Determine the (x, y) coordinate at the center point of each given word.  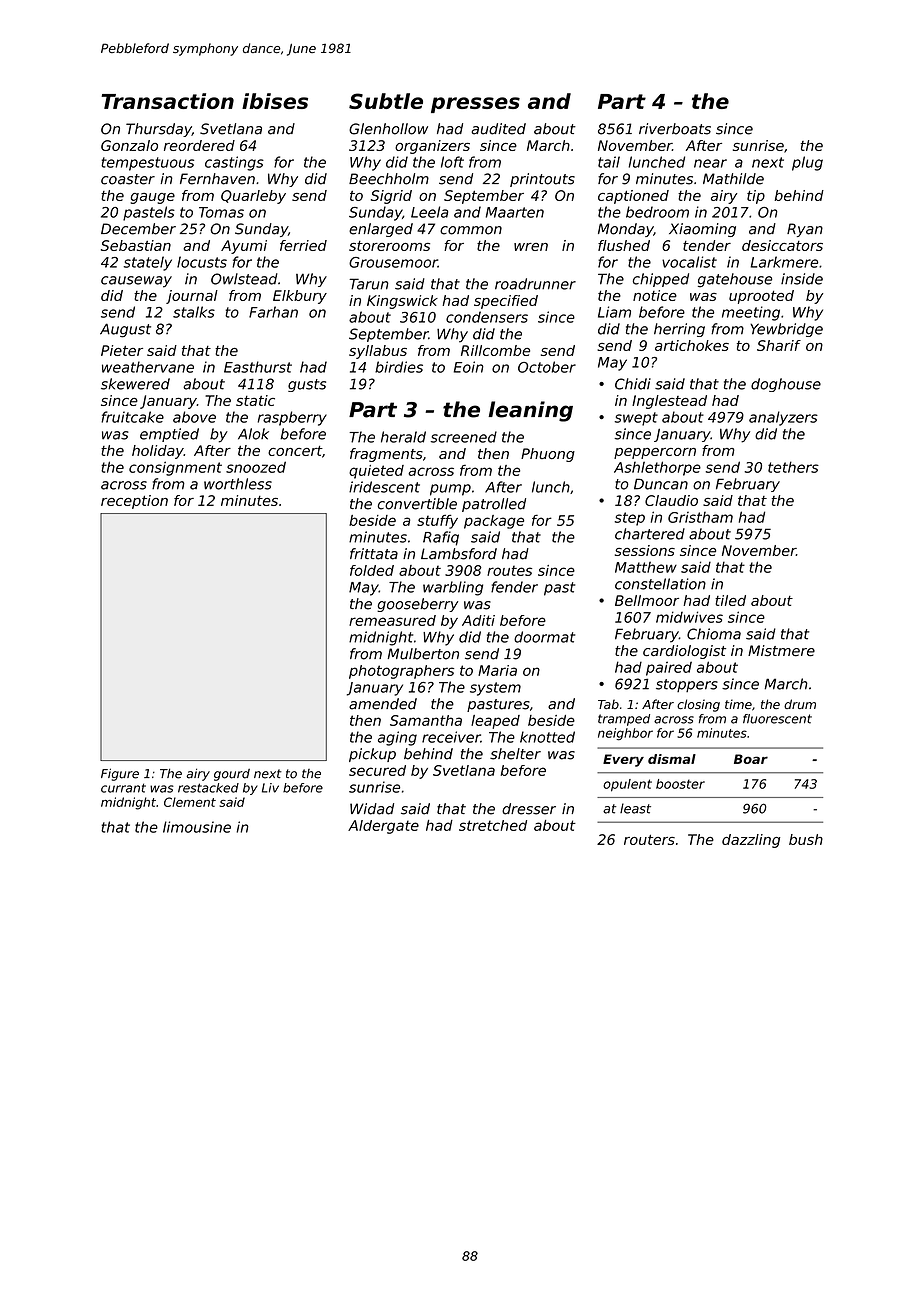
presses (475, 105)
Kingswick (402, 302)
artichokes (692, 345)
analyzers (783, 418)
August (125, 330)
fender (514, 587)
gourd (232, 775)
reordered (199, 145)
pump (450, 490)
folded (372, 570)
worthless (238, 484)
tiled (730, 600)
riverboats (675, 129)
